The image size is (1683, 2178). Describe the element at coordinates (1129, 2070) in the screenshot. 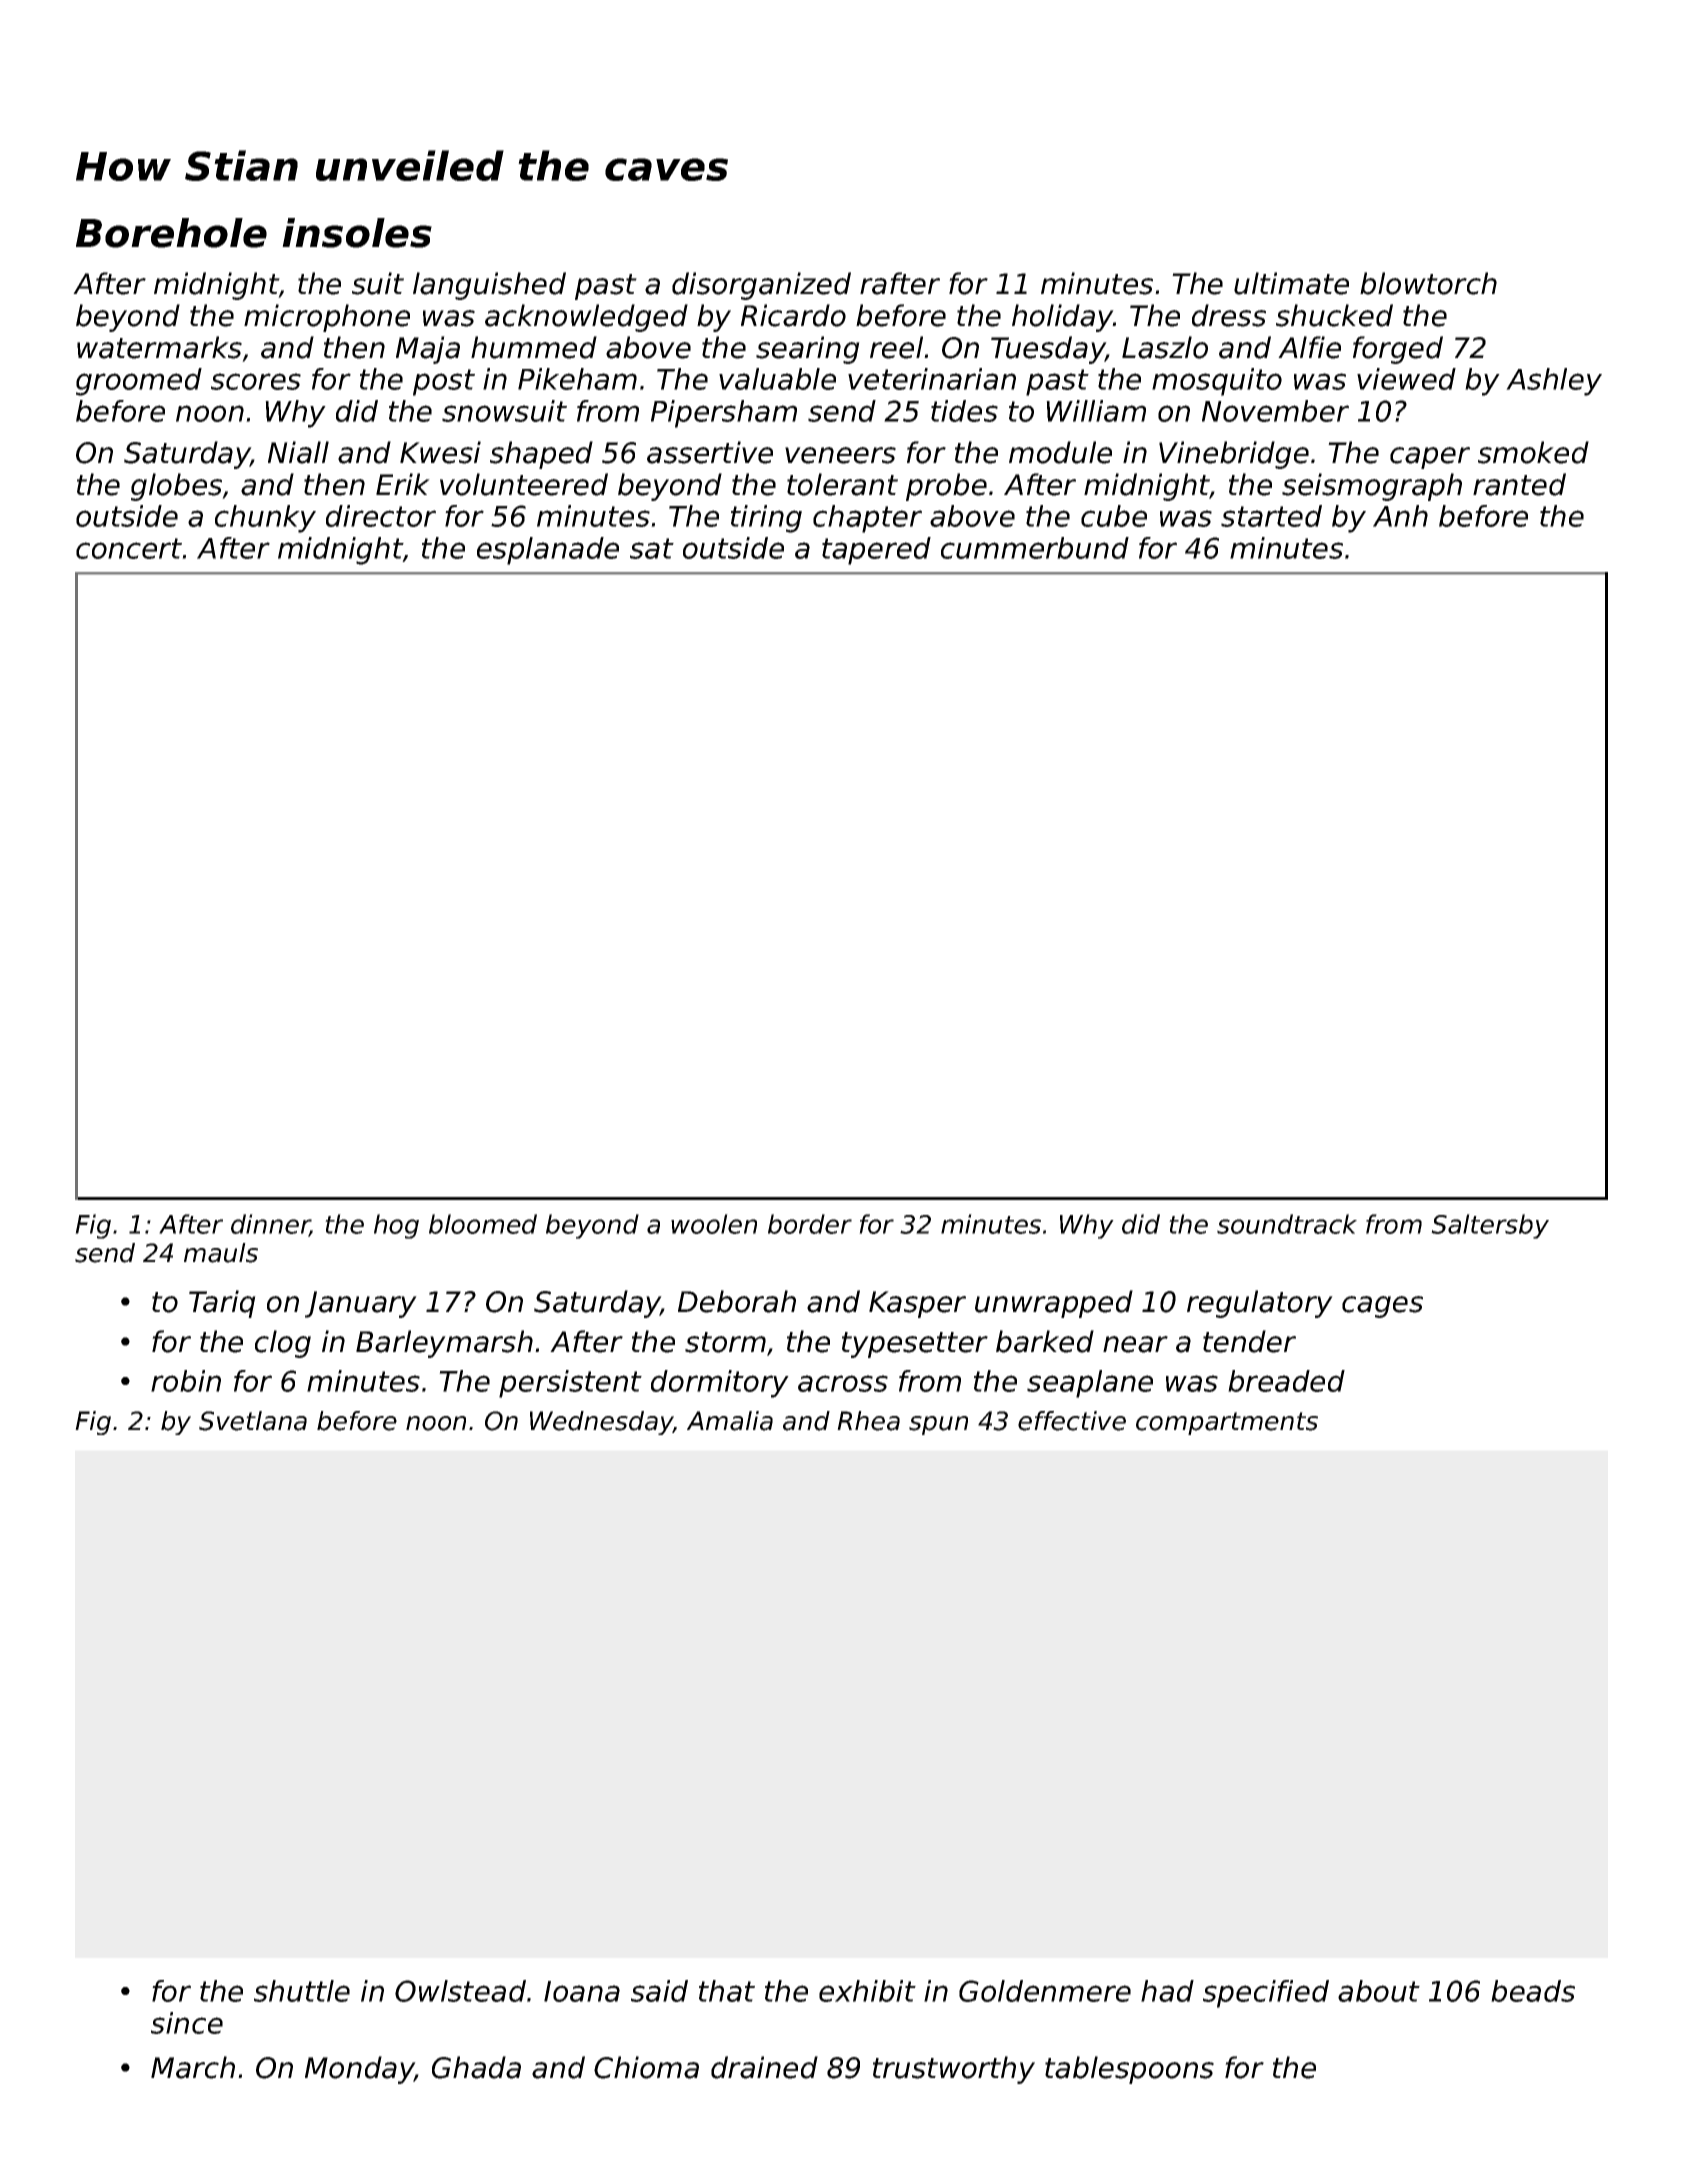

I see `tablespoons` at that location.
